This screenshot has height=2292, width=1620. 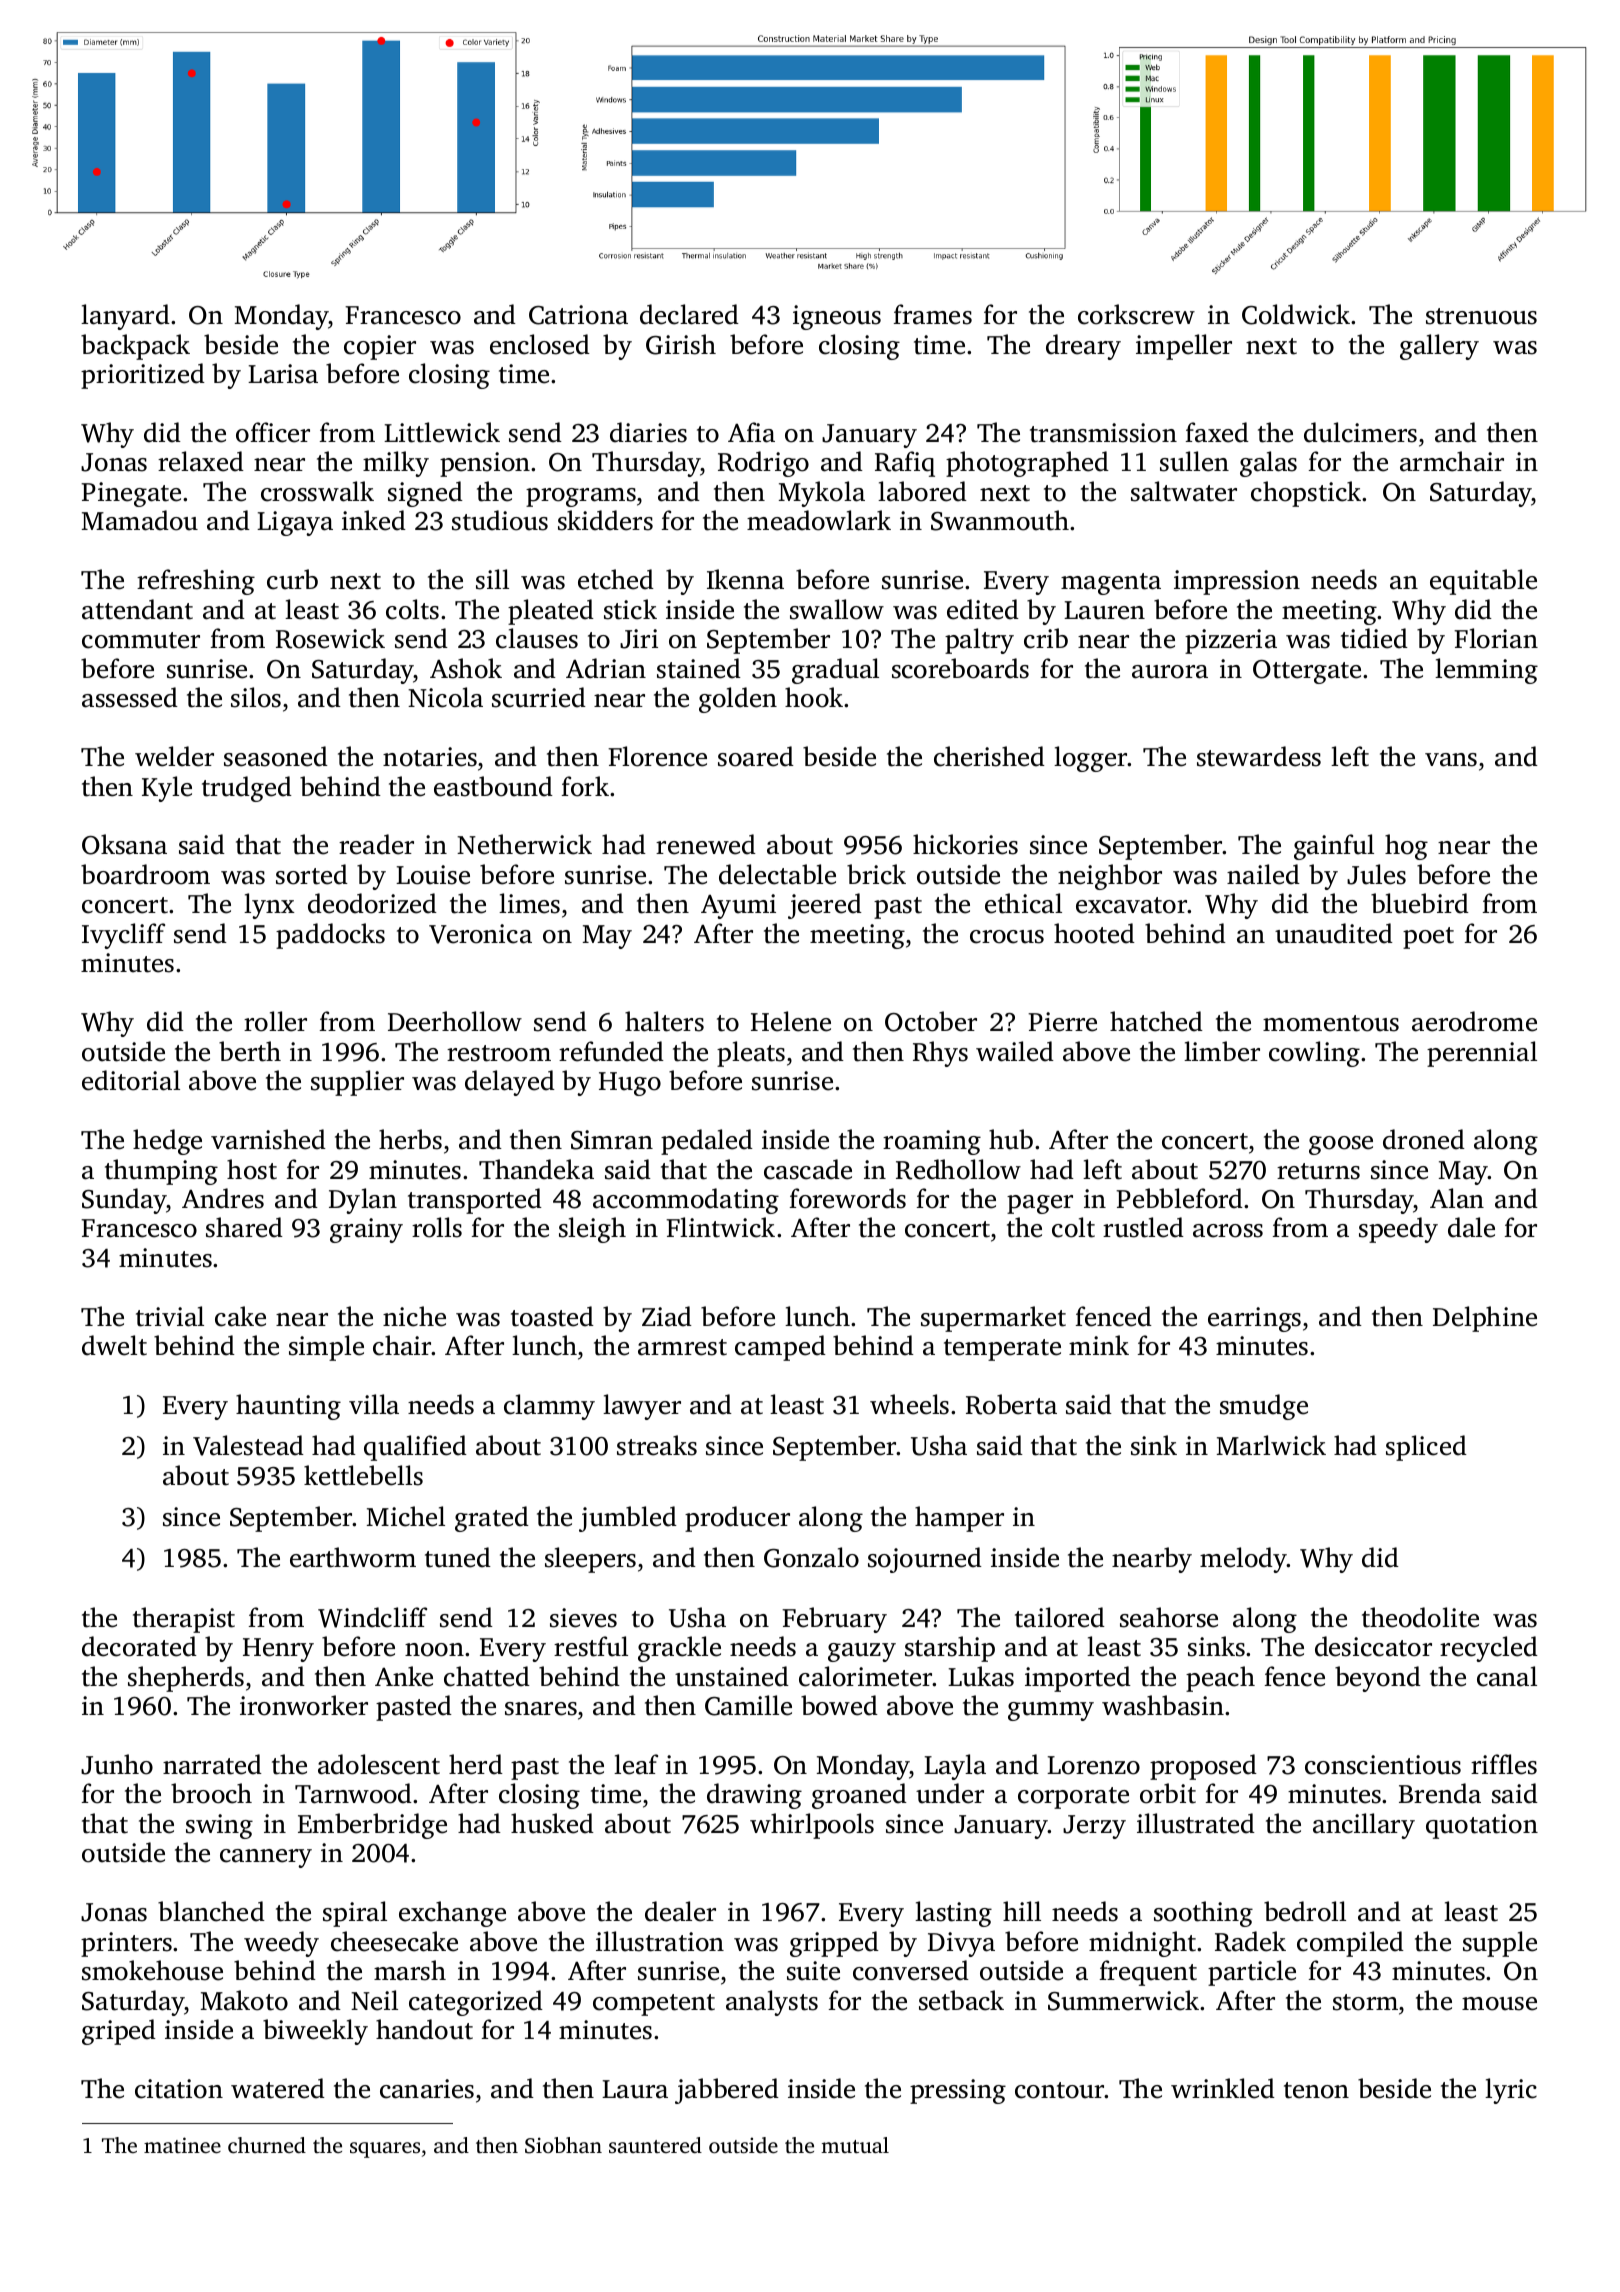 I want to click on editorial, so click(x=131, y=1080).
